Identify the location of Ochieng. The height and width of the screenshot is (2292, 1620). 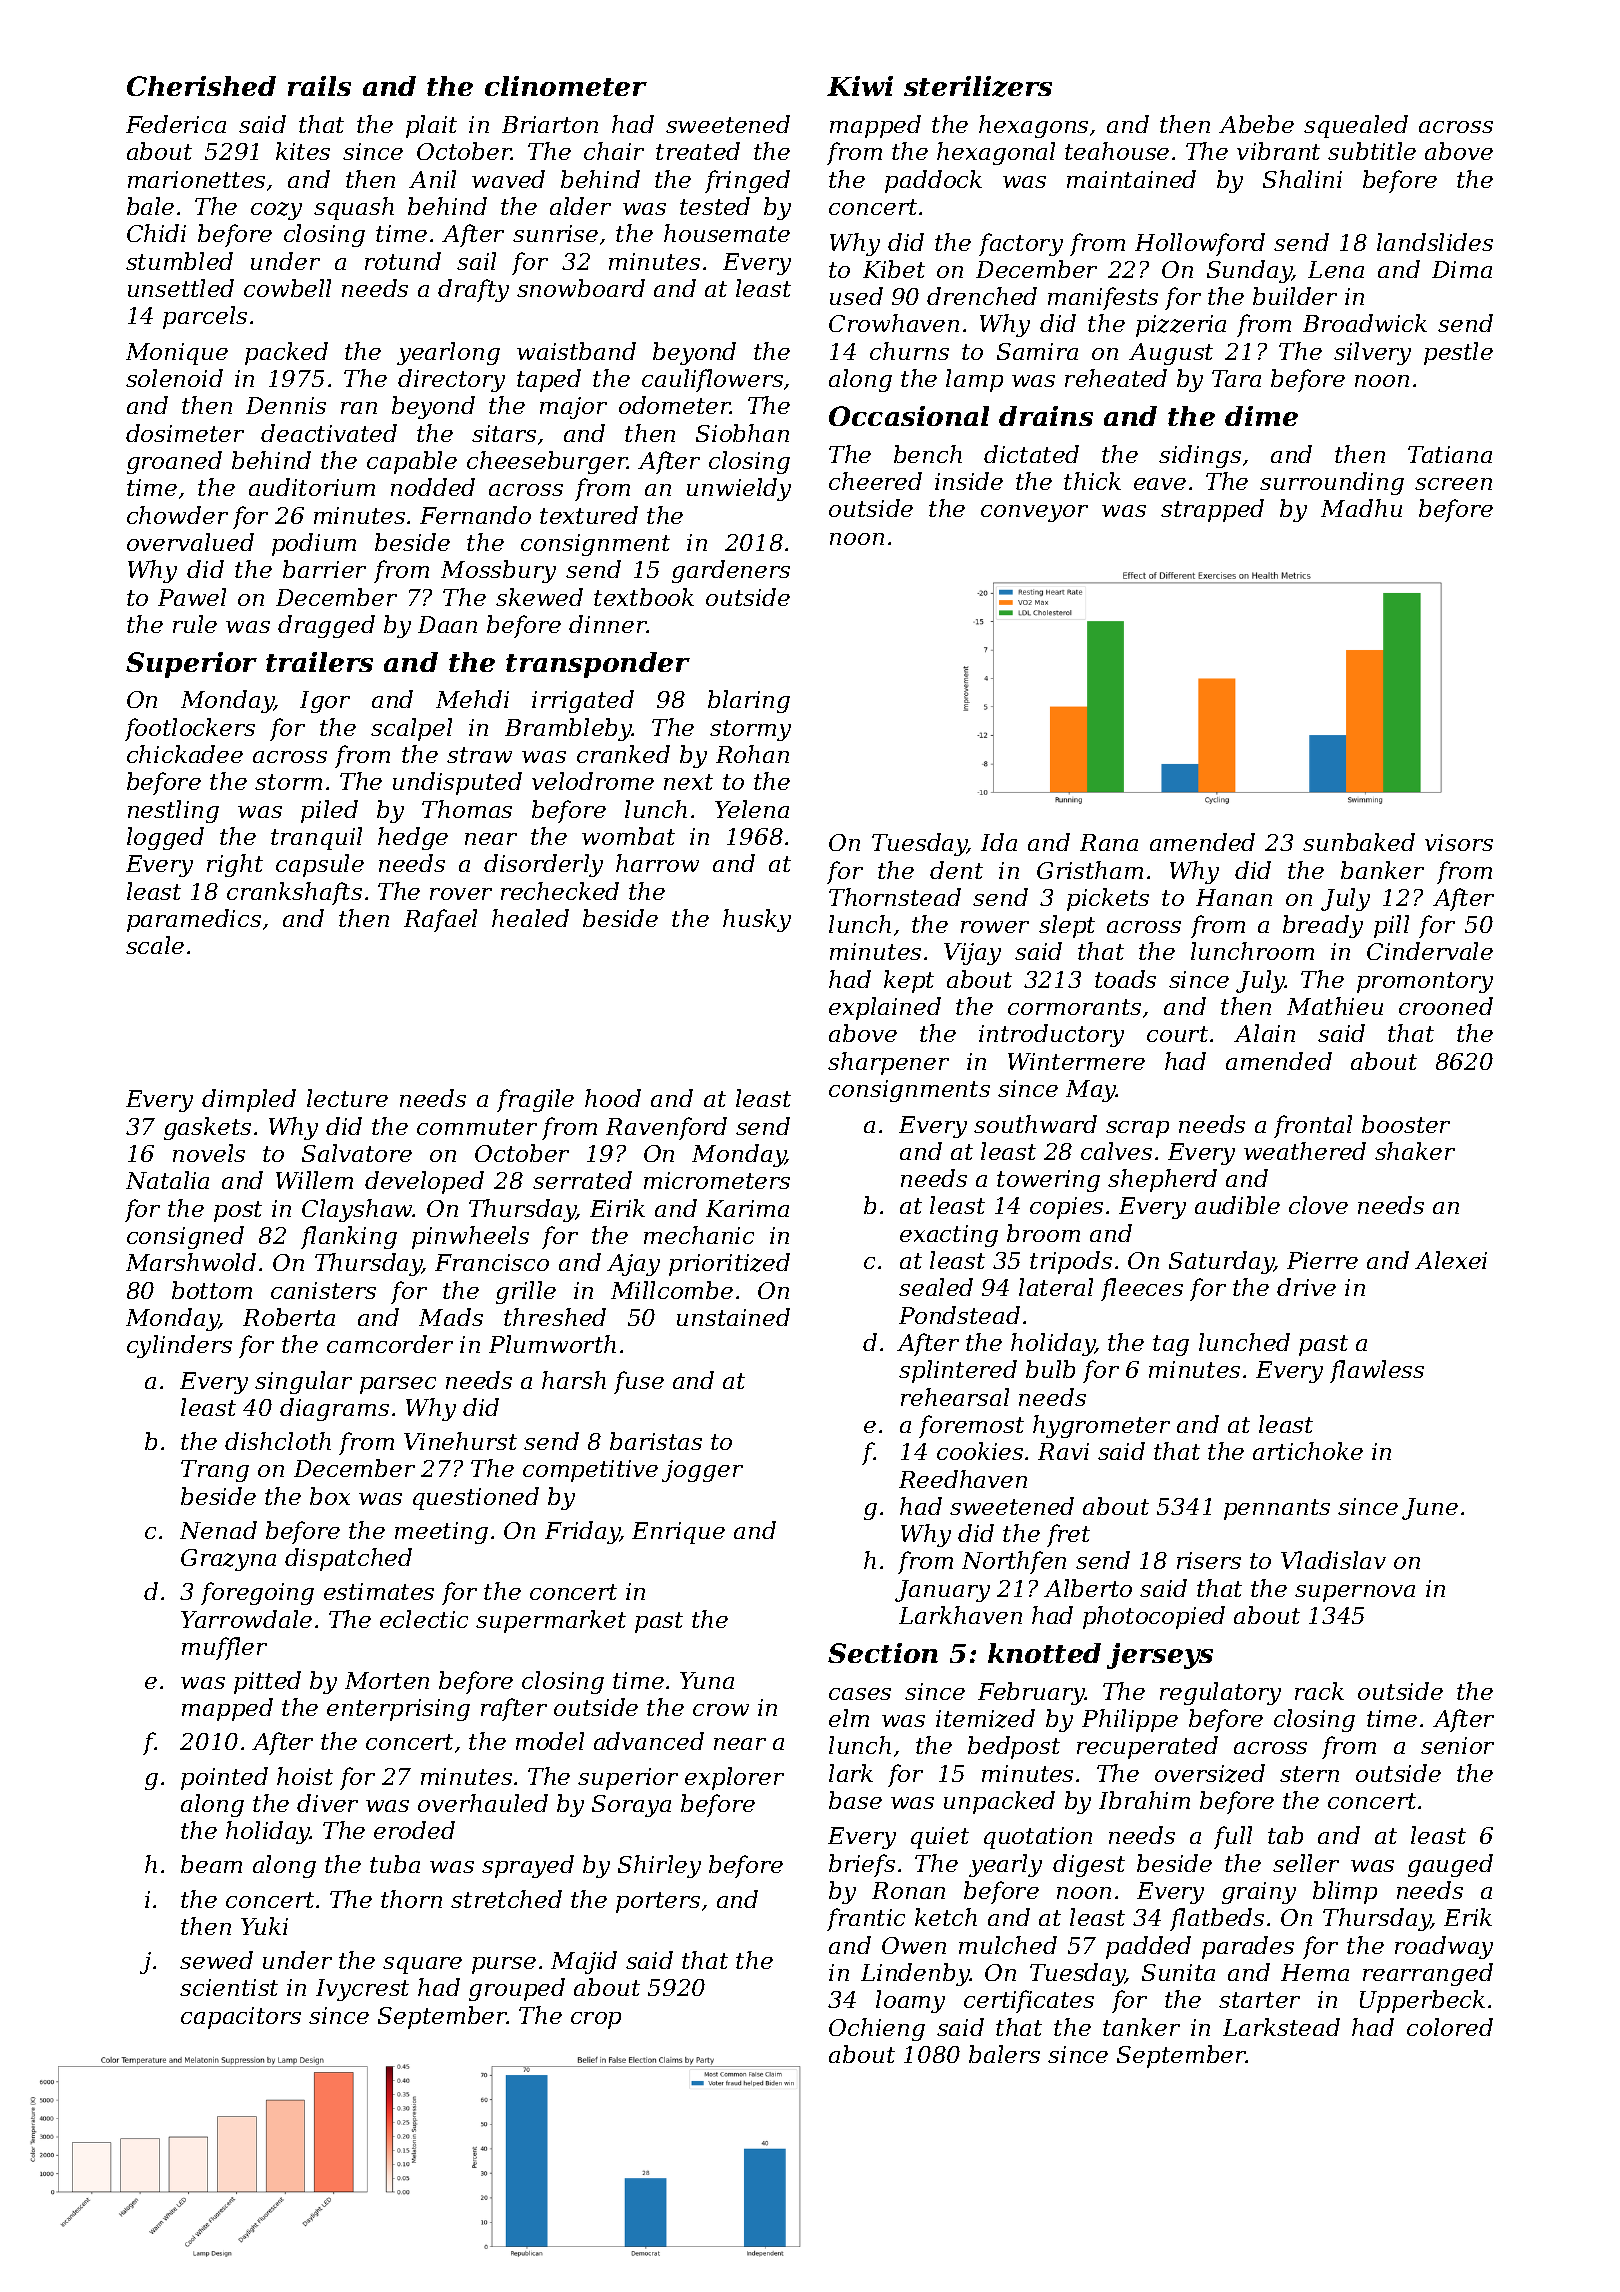
(877, 2029).
